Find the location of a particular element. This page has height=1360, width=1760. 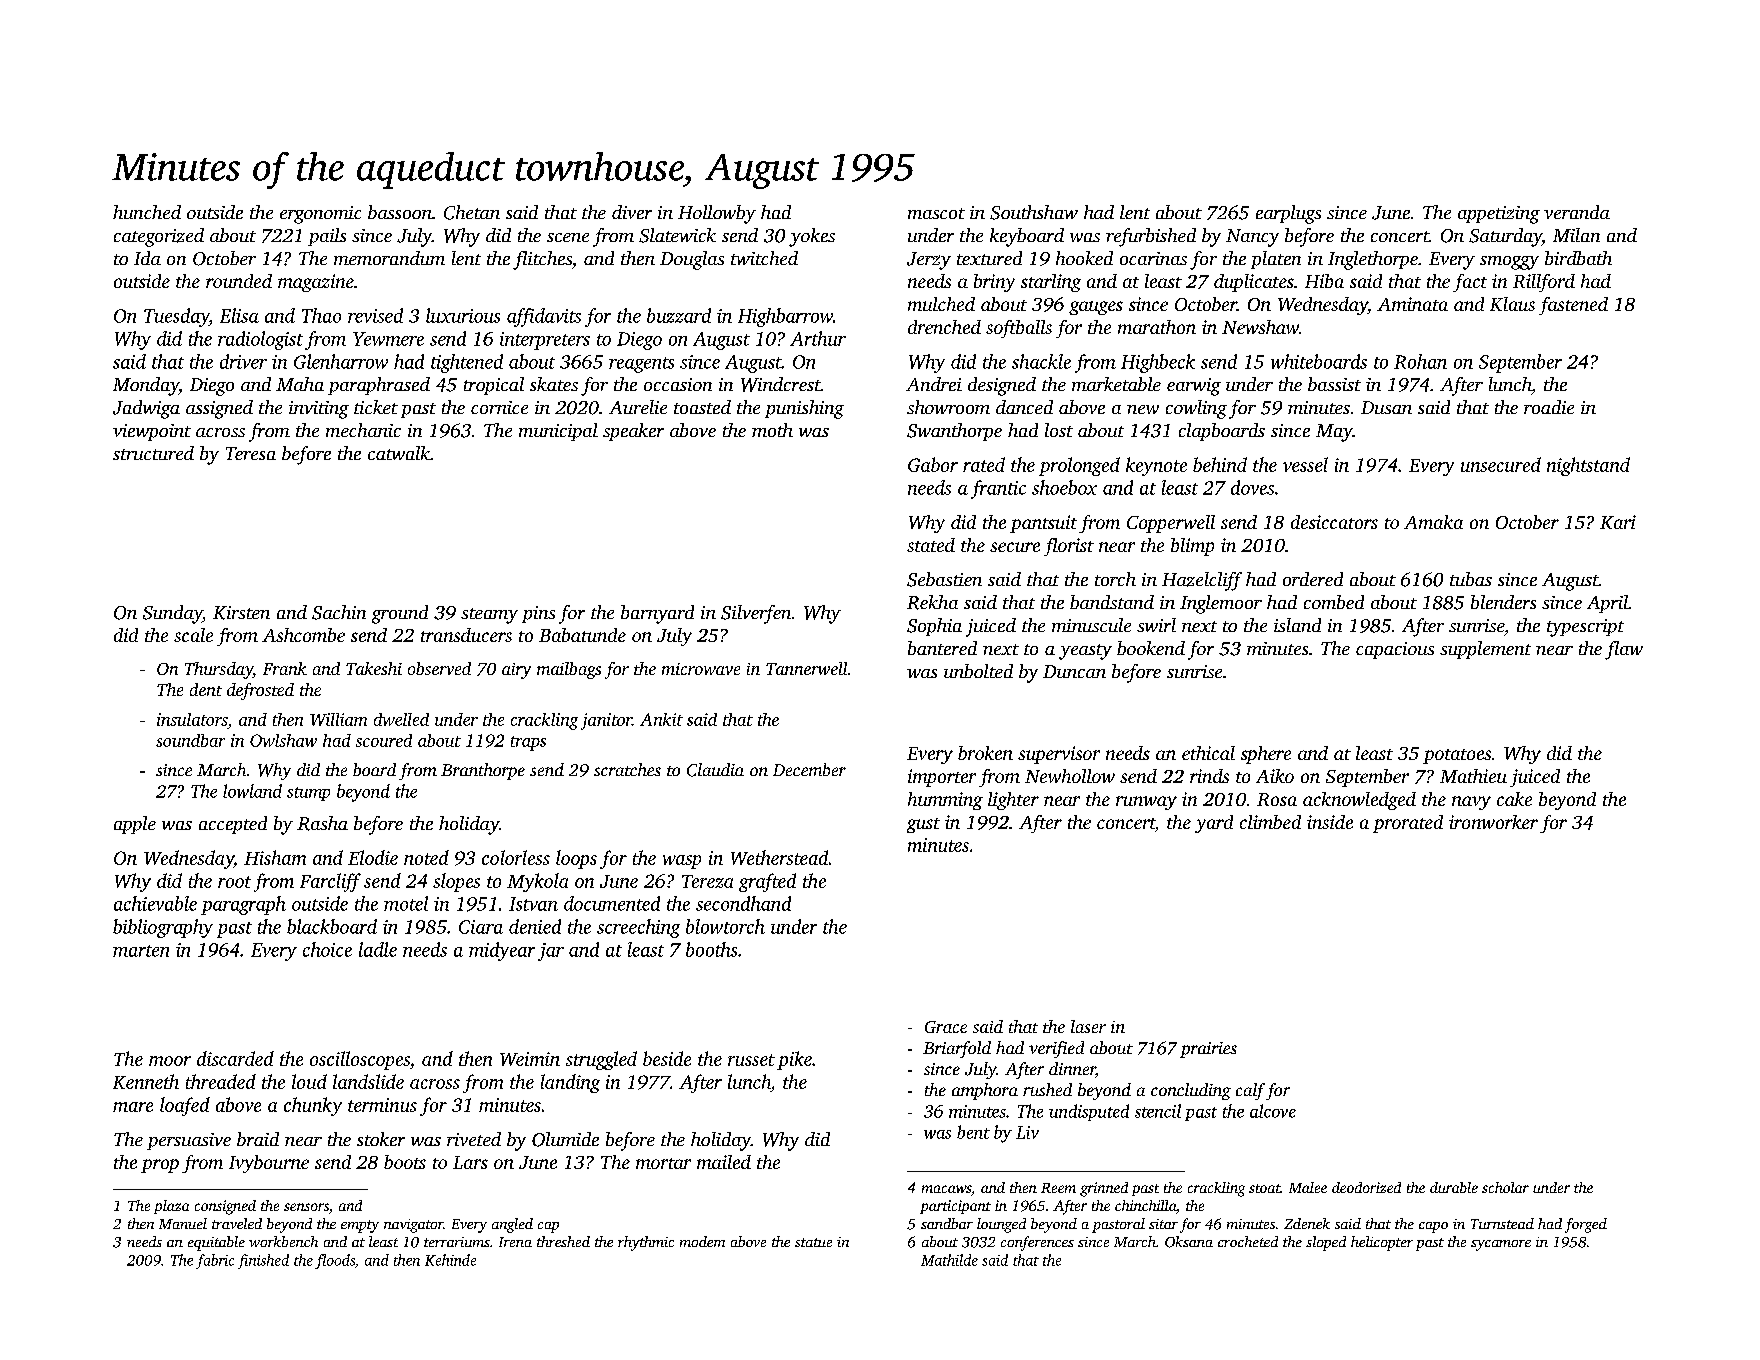

fabric is located at coordinates (215, 1261).
